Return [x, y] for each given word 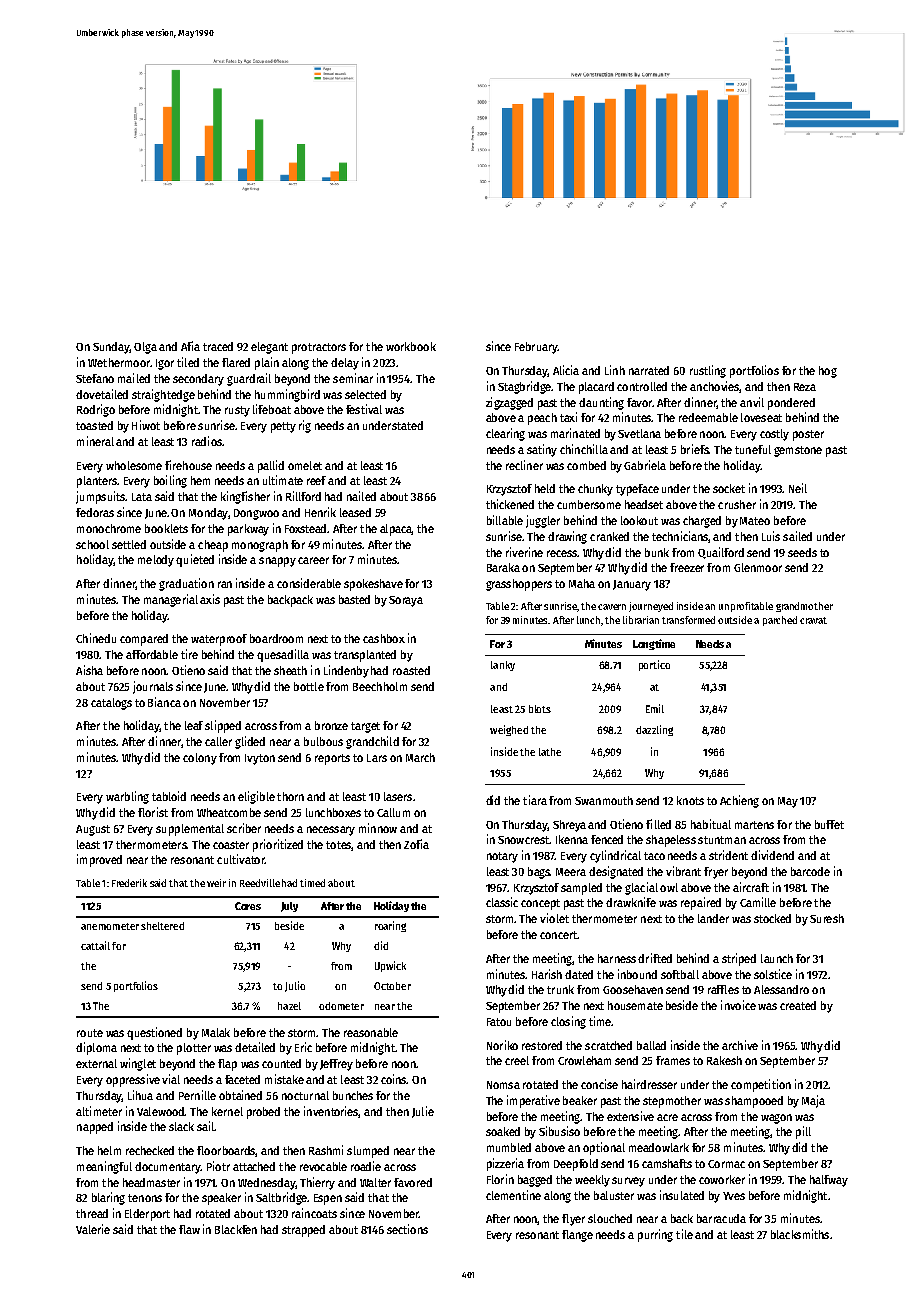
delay [345, 364]
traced [218, 346]
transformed [688, 620]
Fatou [499, 1022]
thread [92, 1213]
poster [808, 435]
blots [540, 709]
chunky [595, 490]
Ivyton [260, 759]
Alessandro [781, 989]
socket [729, 488]
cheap [213, 546]
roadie [366, 1166]
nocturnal [305, 1095]
